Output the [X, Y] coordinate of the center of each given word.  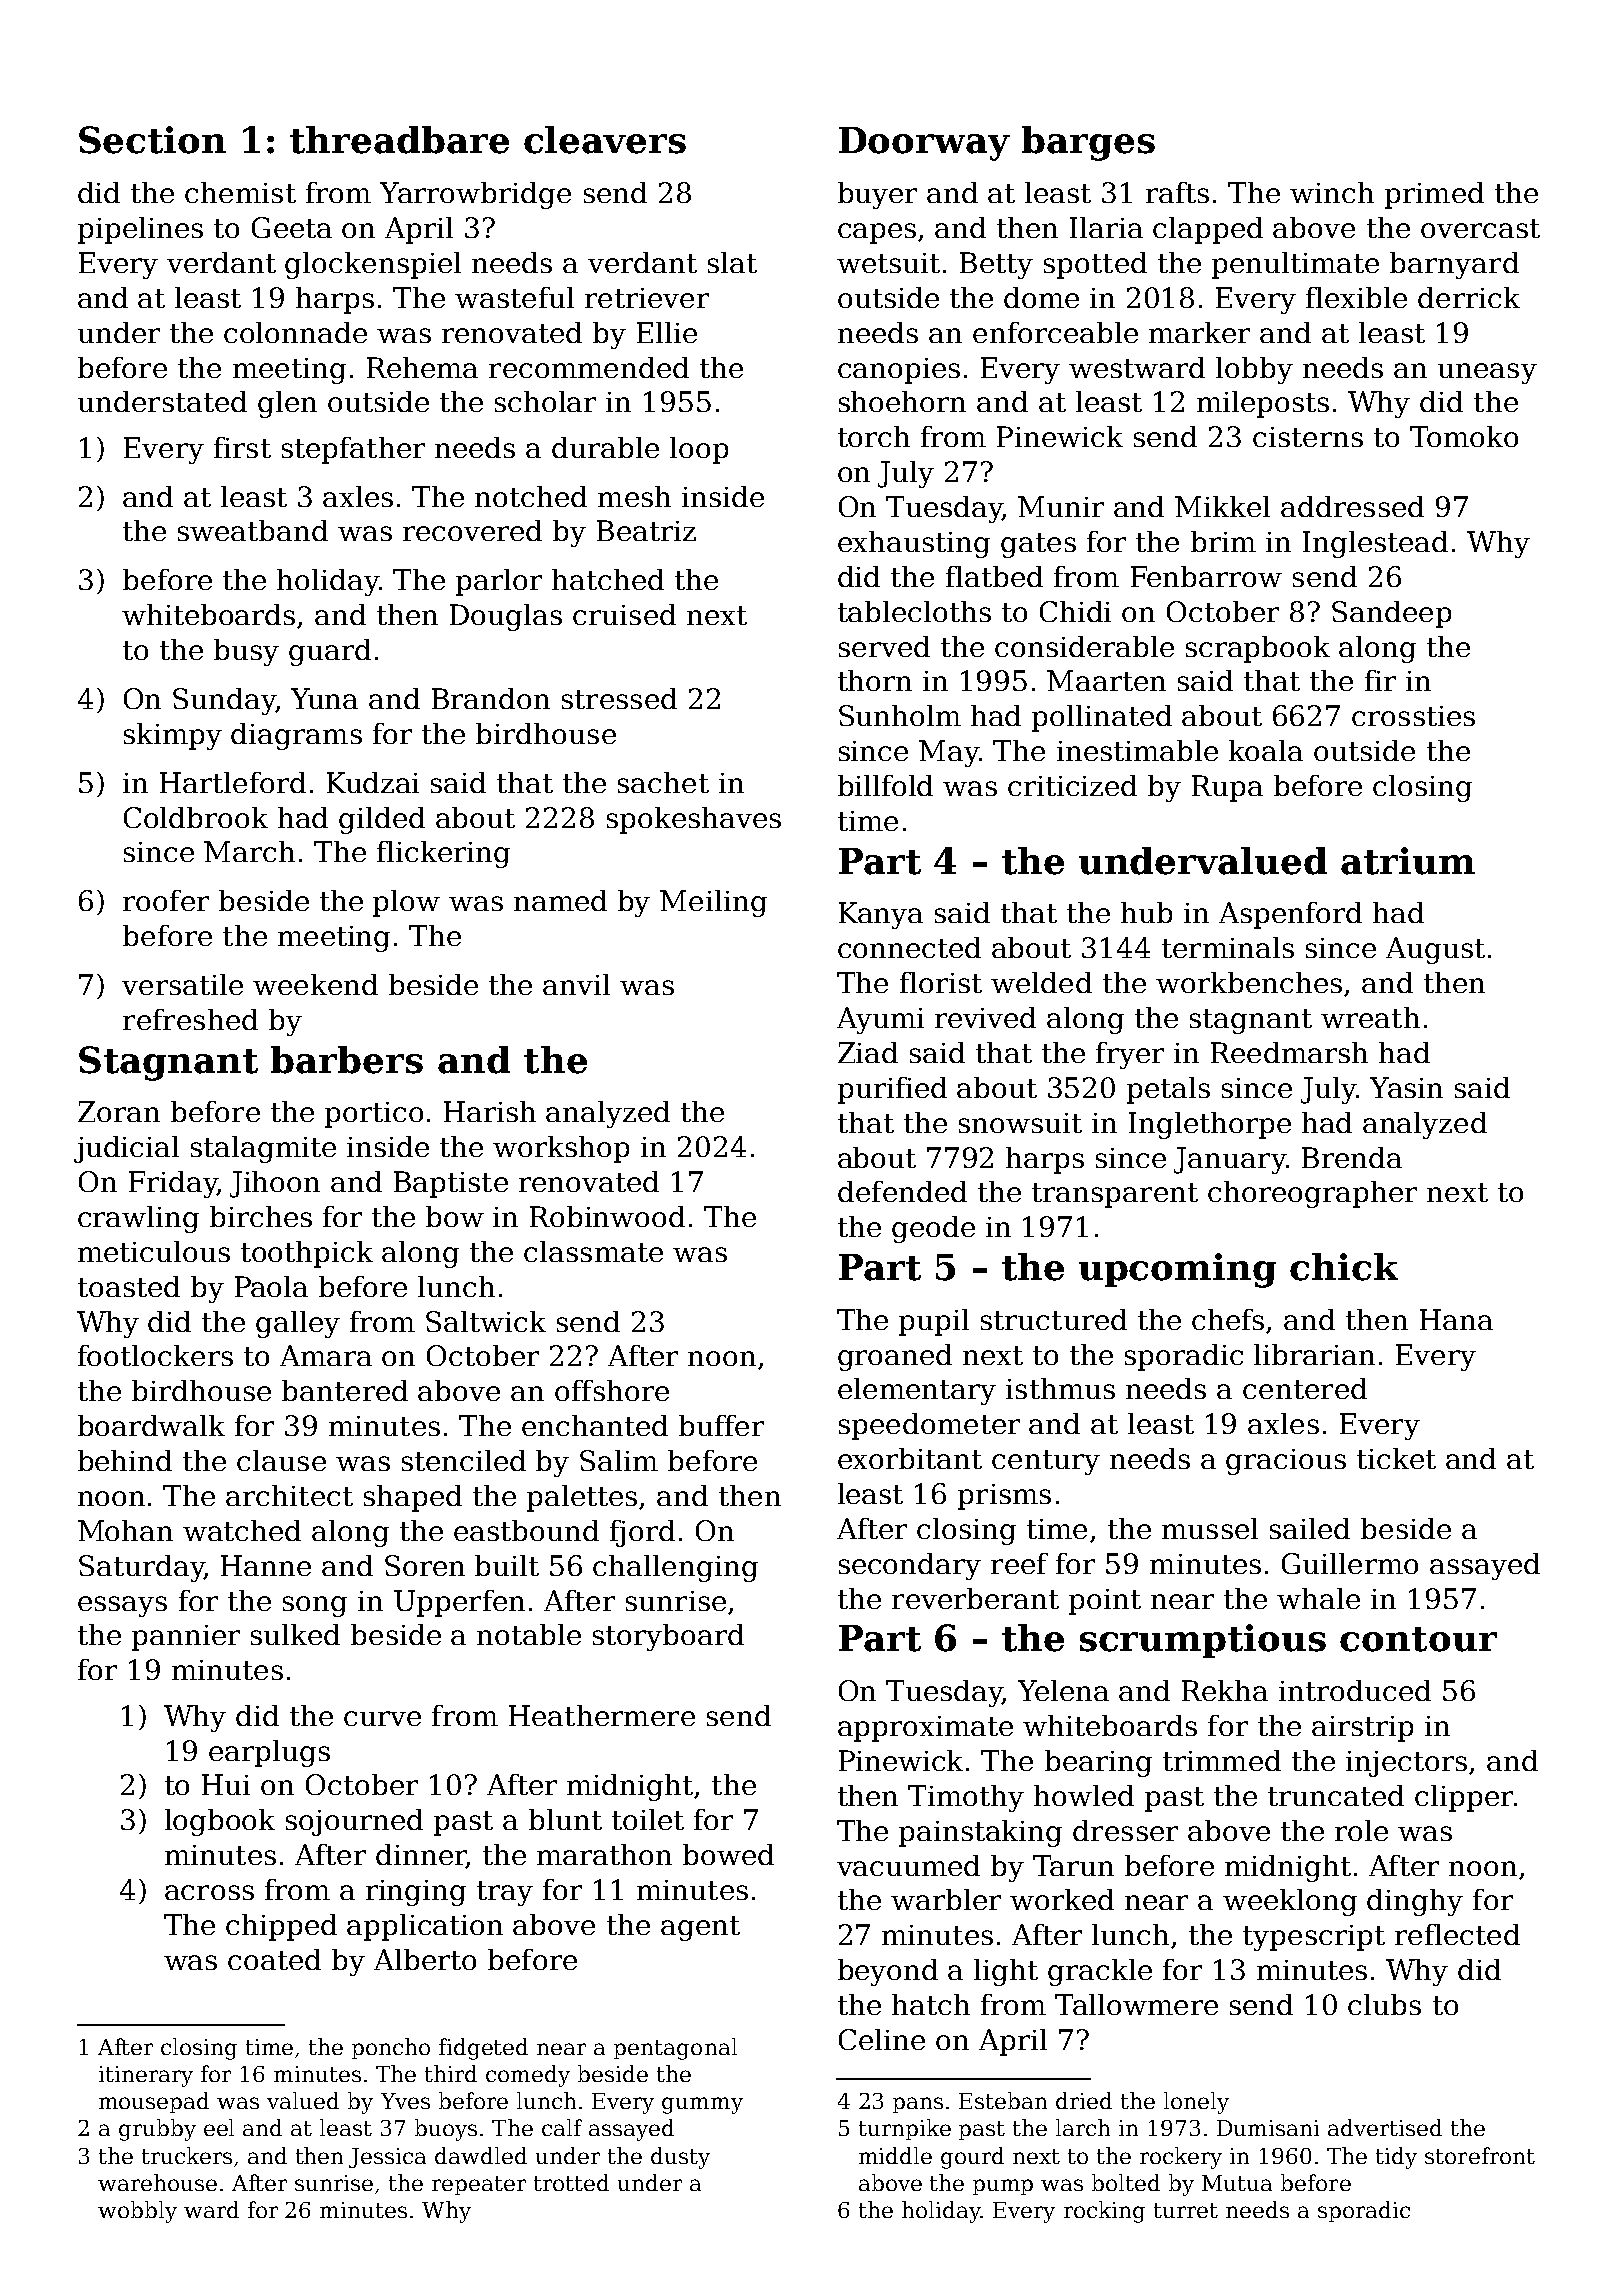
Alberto [425, 1959]
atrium [1408, 861]
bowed [728, 1854]
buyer [877, 195]
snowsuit [1020, 1123]
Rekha [1225, 1690]
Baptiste [451, 1184]
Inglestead [1375, 544]
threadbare [399, 140]
